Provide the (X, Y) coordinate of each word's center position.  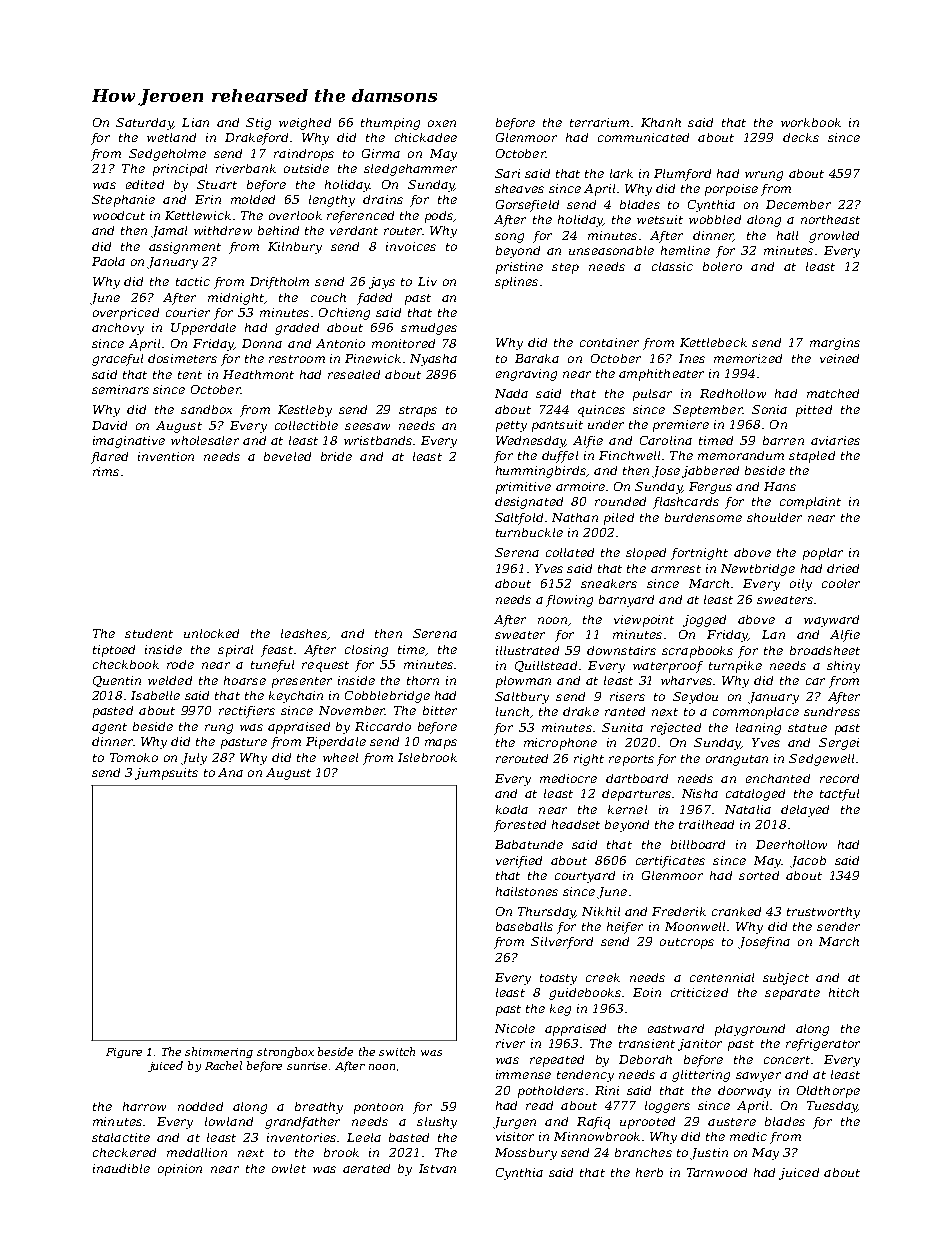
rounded (620, 501)
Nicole (515, 1028)
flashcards (686, 503)
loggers (667, 1107)
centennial (722, 977)
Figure (124, 1053)
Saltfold (519, 519)
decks (801, 137)
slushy (437, 1123)
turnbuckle (529, 532)
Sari (507, 173)
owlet (289, 1168)
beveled (287, 456)
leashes (304, 633)
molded (253, 199)
